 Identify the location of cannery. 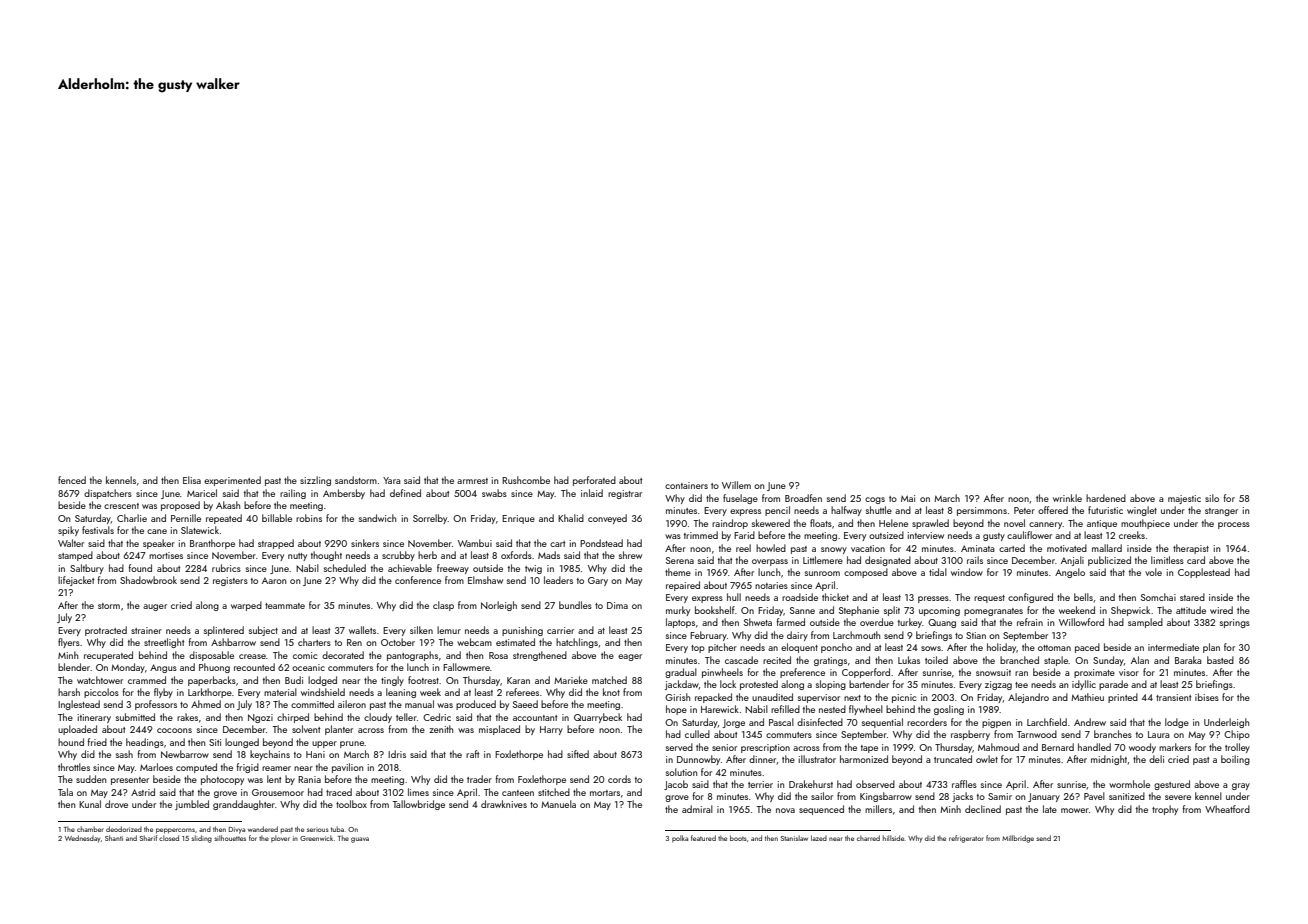
(1046, 525).
